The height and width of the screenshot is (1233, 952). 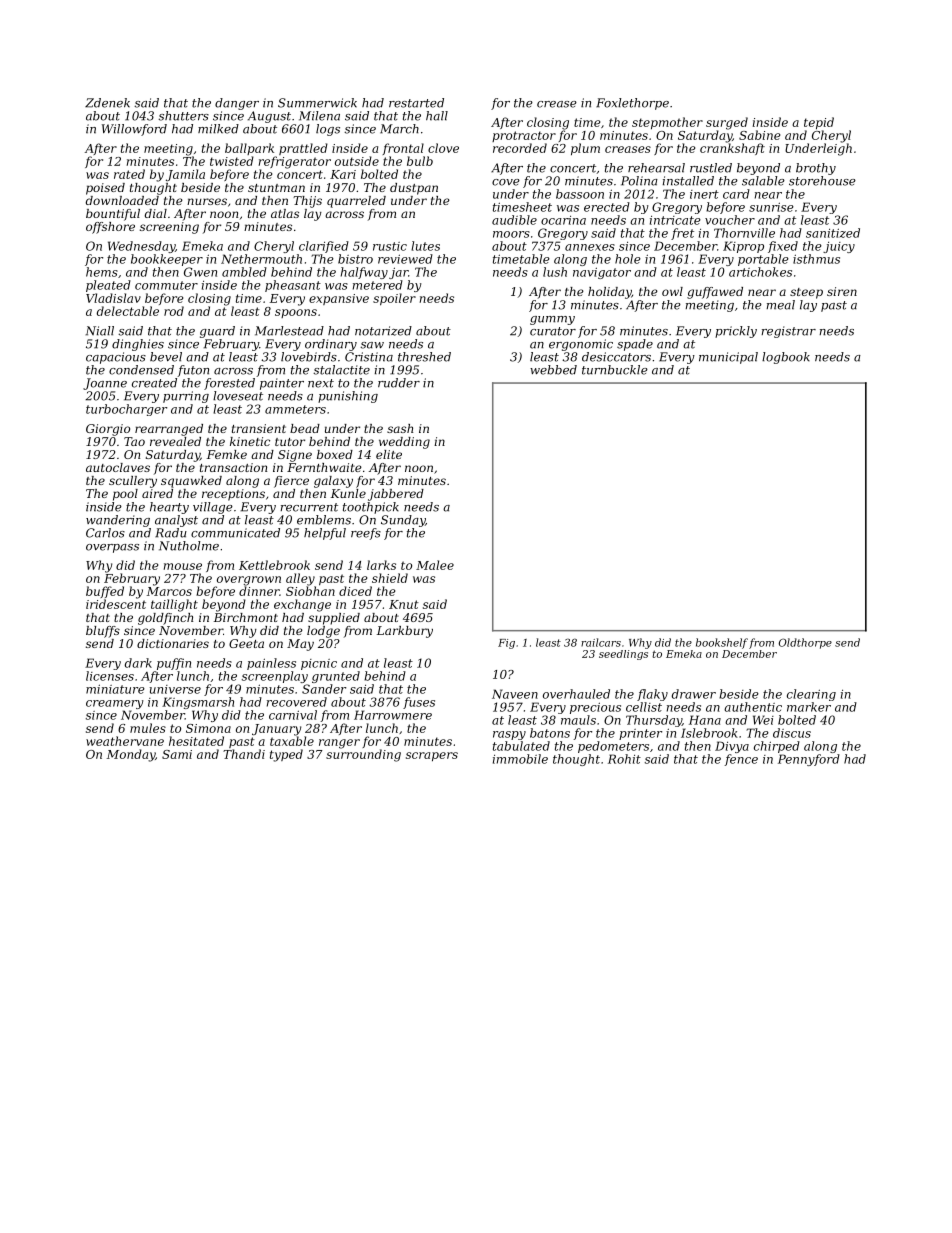 What do you see at coordinates (396, 495) in the screenshot?
I see `jabbered` at bounding box center [396, 495].
